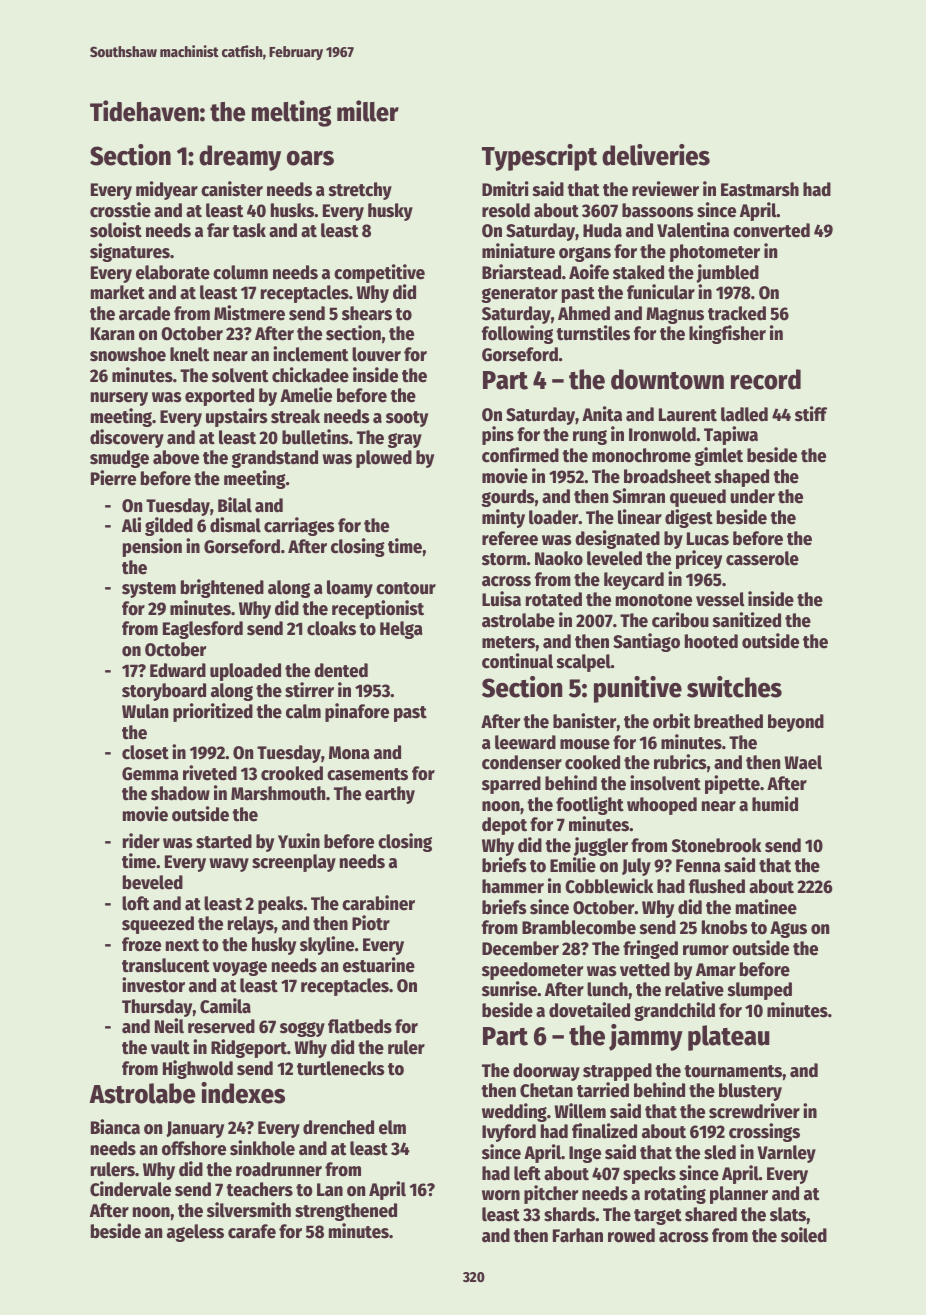 This document has width=926, height=1315. I want to click on uploaded, so click(245, 672).
